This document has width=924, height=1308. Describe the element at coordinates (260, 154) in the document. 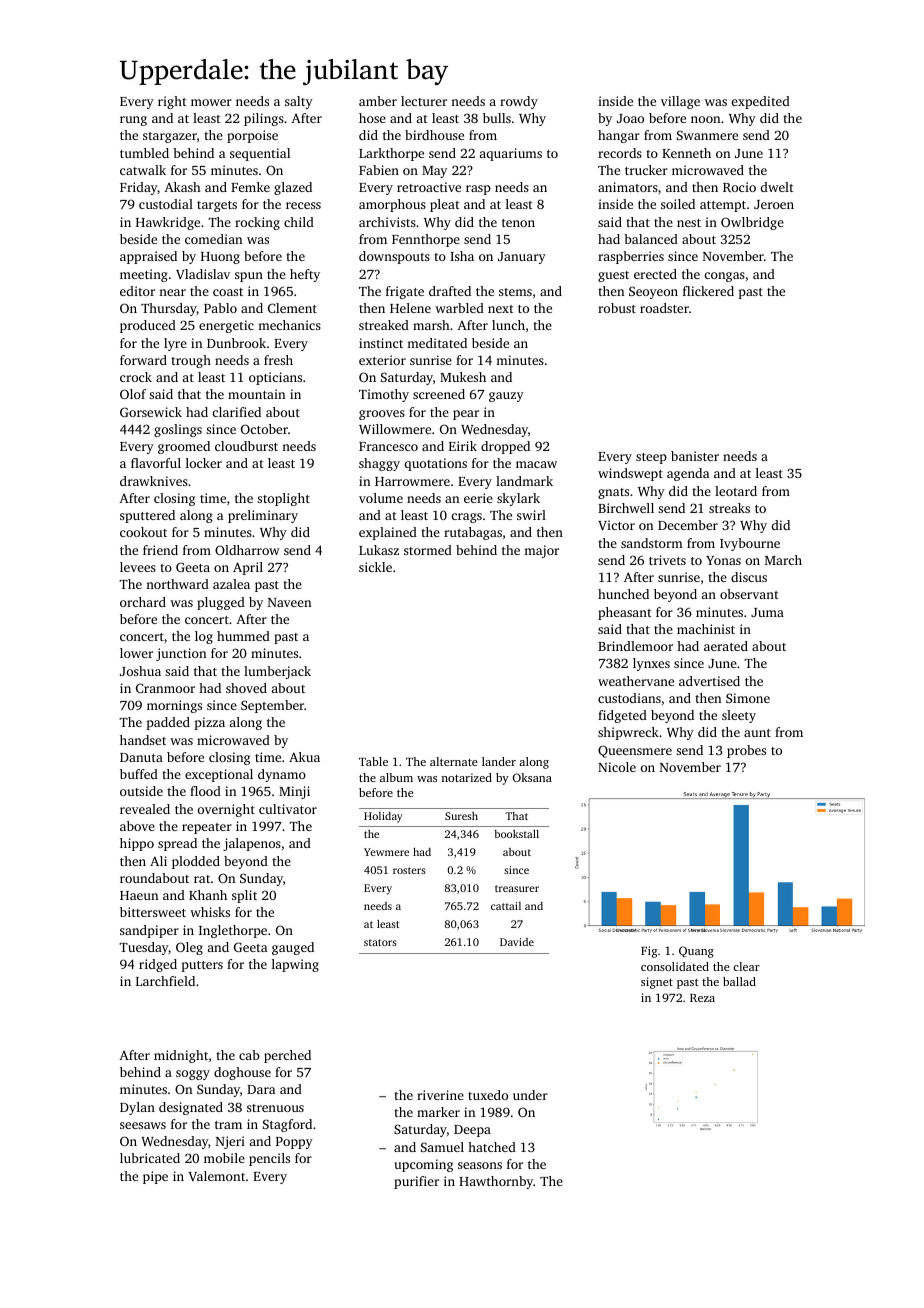

I see `sequential` at that location.
